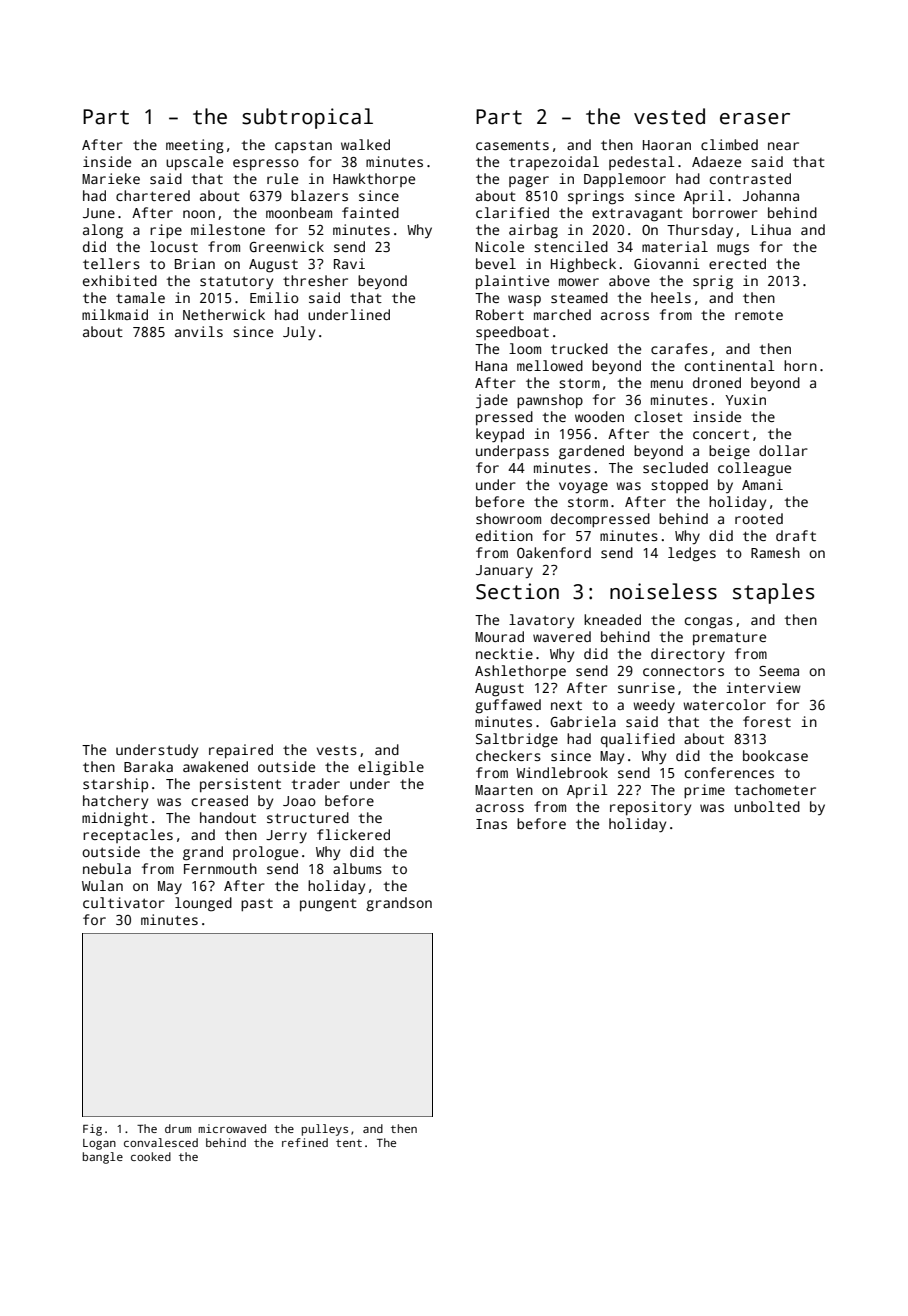 This image has height=1316, width=908. What do you see at coordinates (241, 751) in the image?
I see `repaired` at bounding box center [241, 751].
